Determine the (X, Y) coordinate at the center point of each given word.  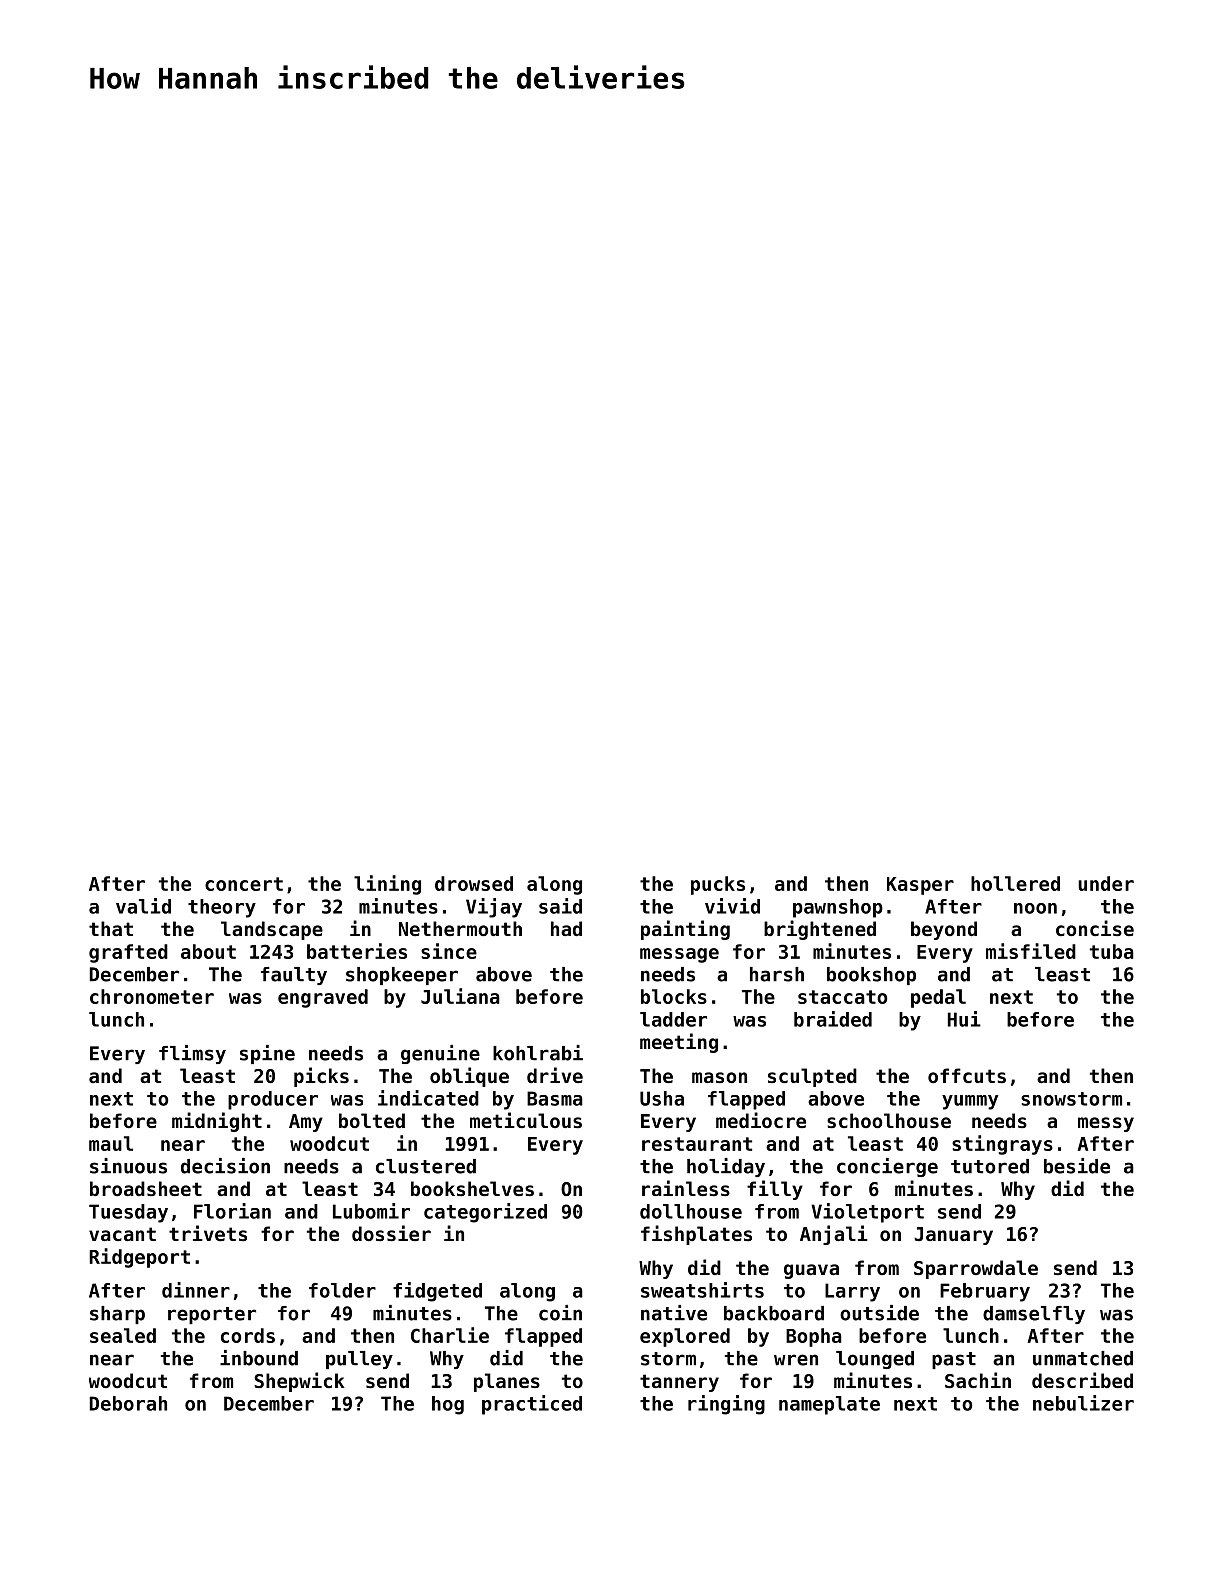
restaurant (697, 1144)
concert (244, 884)
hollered (1015, 883)
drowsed (474, 883)
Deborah (128, 1403)
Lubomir (371, 1211)
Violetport (867, 1213)
